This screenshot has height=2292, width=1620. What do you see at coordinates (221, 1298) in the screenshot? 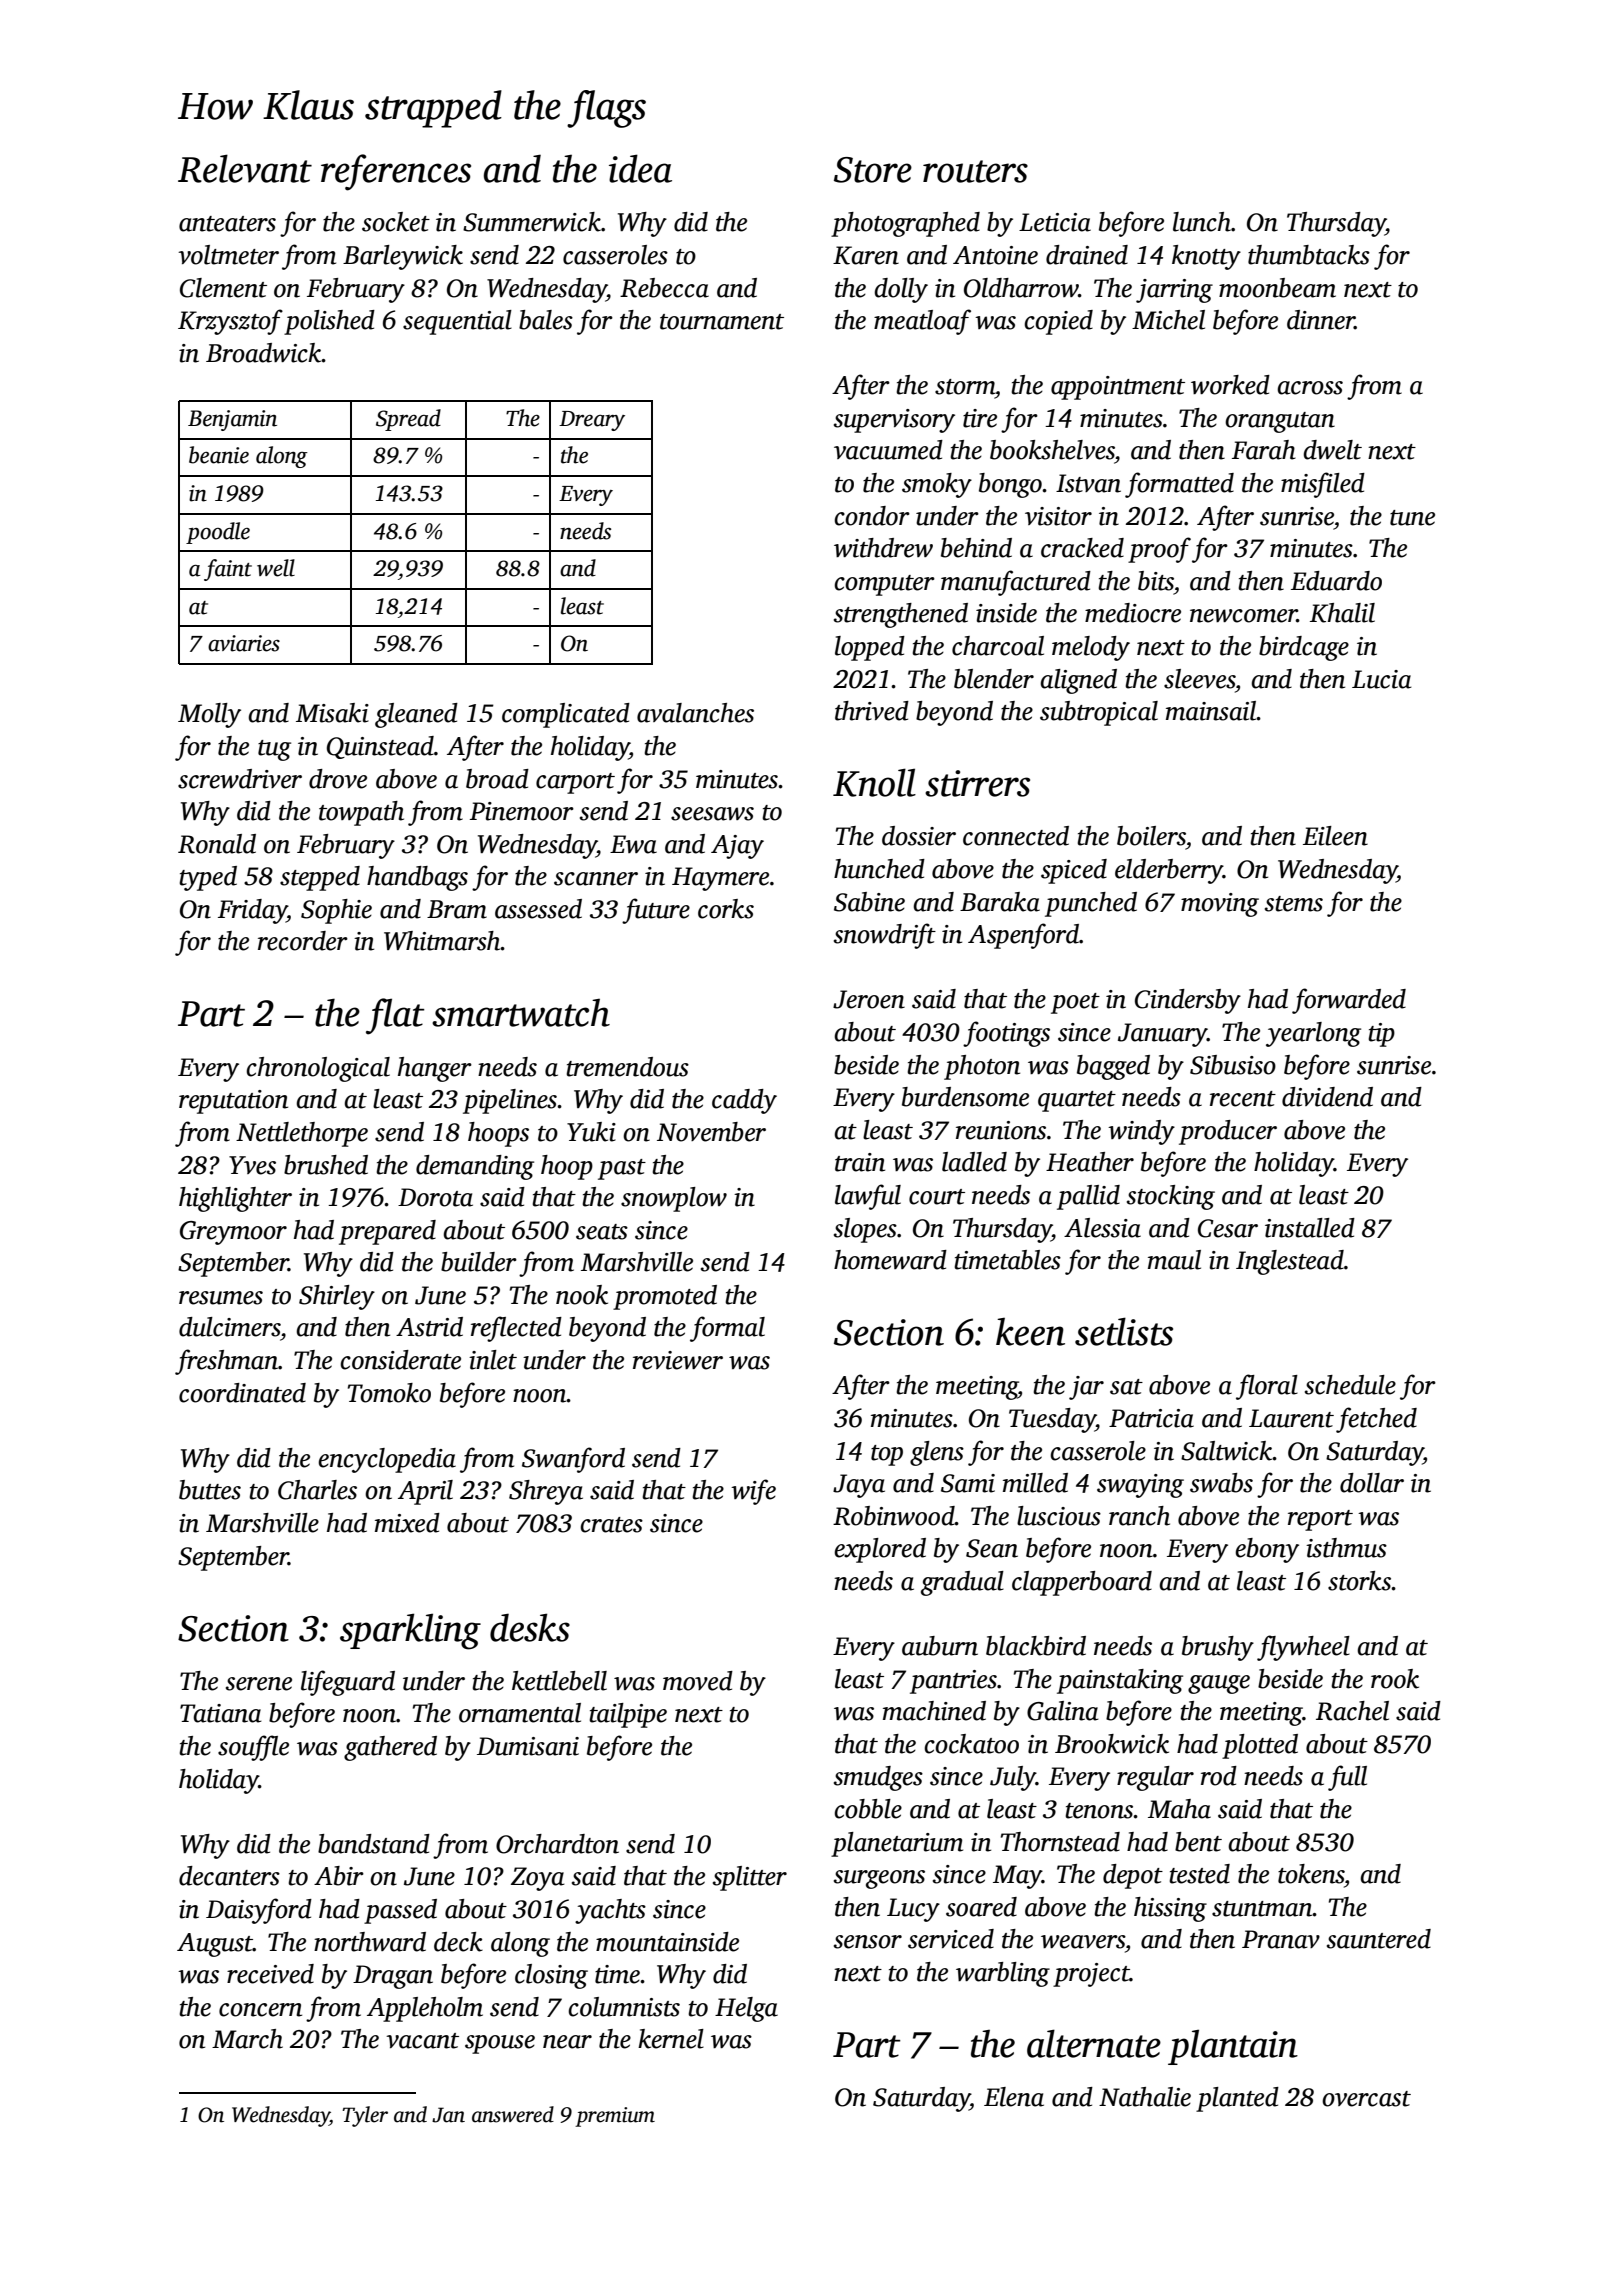
I see `resumes` at bounding box center [221, 1298].
